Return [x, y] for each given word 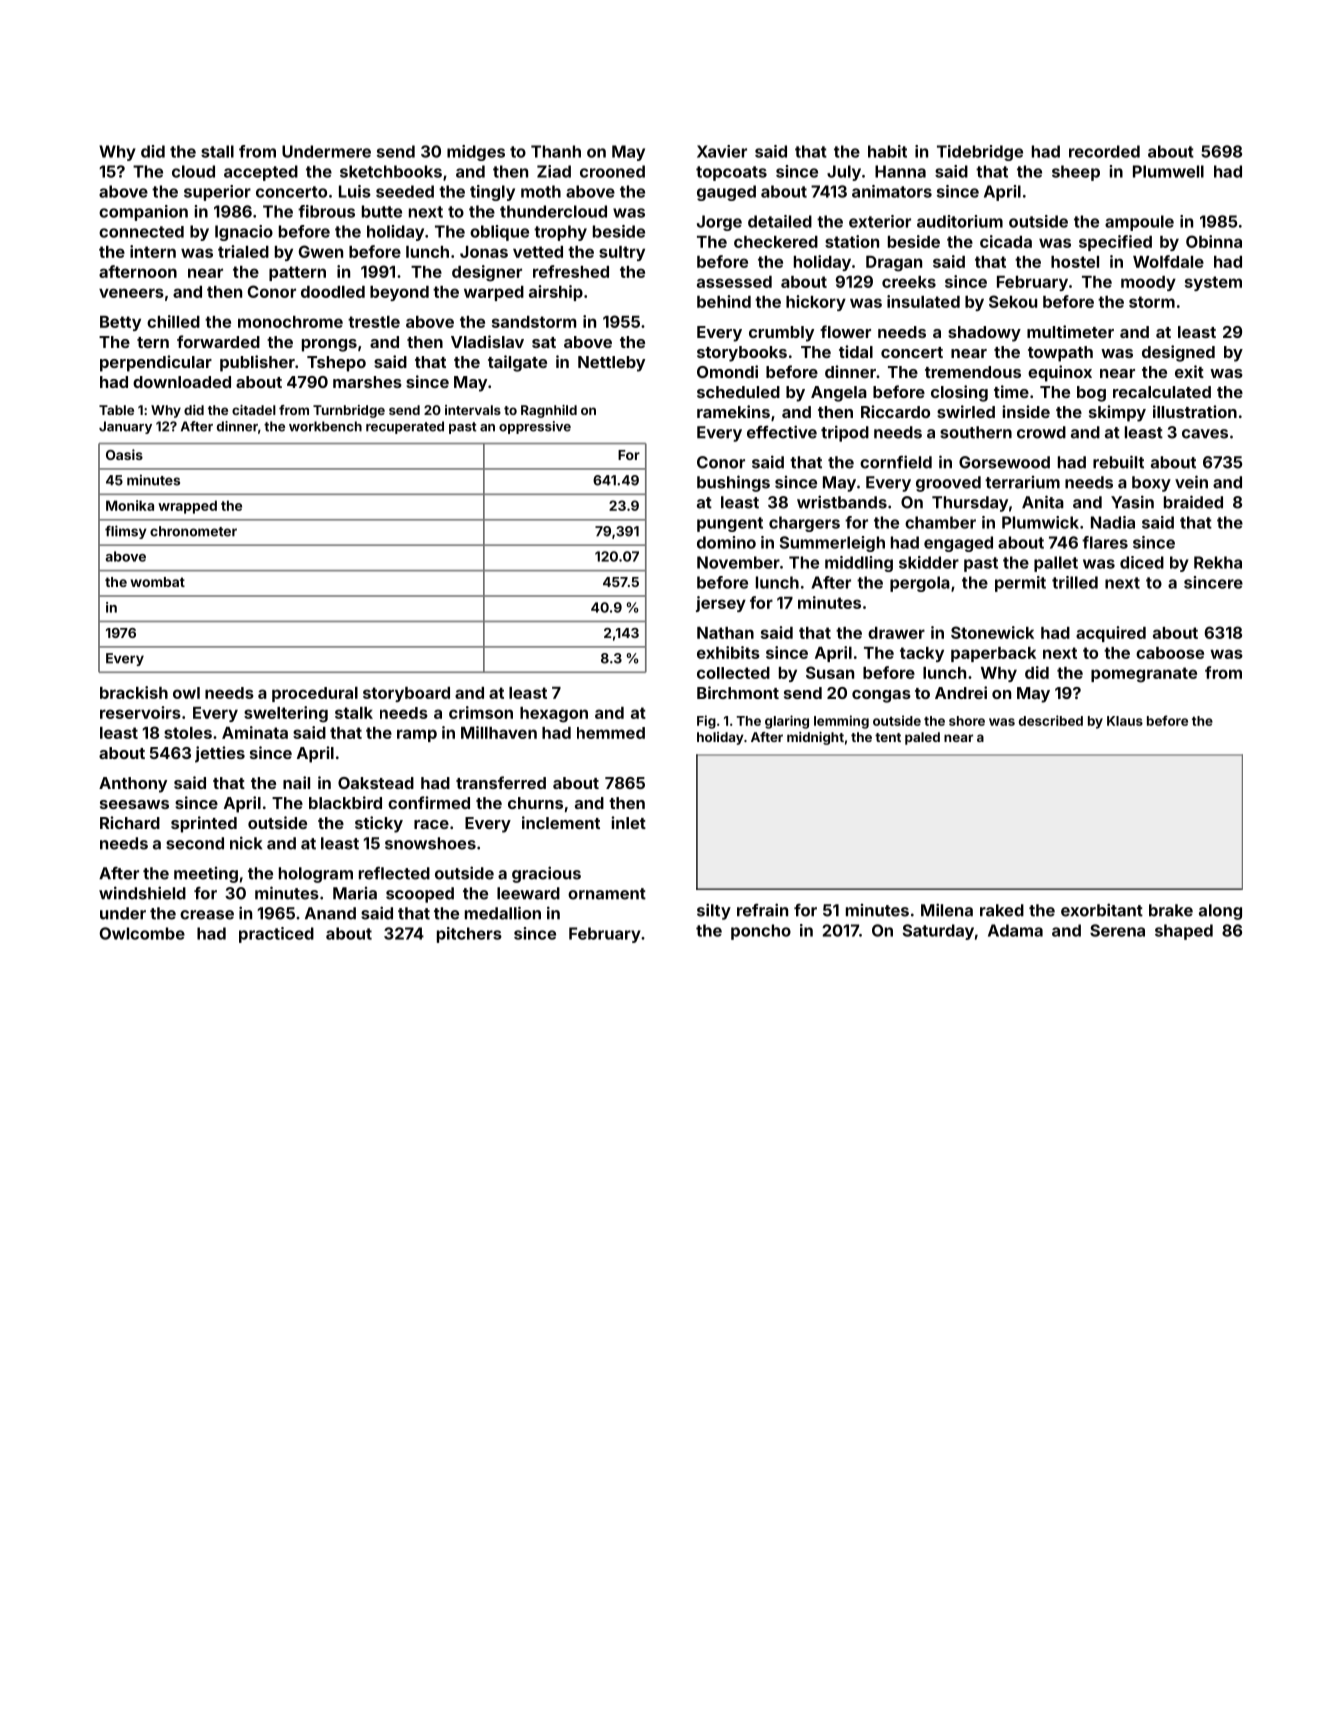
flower [845, 331]
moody [1148, 283]
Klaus [1125, 721]
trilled [1075, 582]
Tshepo [336, 364]
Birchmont [738, 692]
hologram [316, 875]
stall [217, 151]
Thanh [556, 151]
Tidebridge [980, 153]
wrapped [187, 507]
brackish [134, 692]
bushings [733, 483]
